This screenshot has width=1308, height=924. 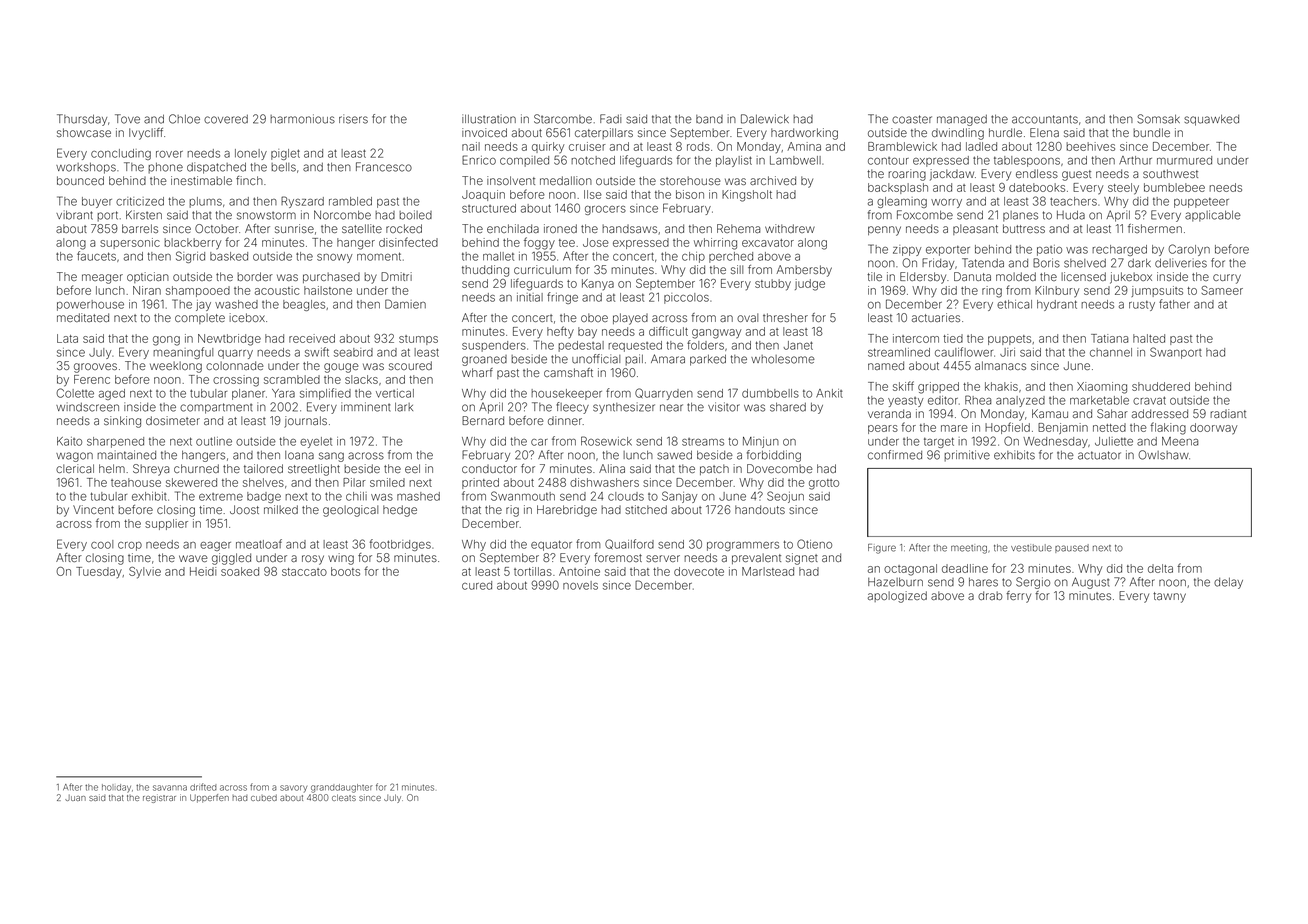 I want to click on applicable, so click(x=1213, y=216).
